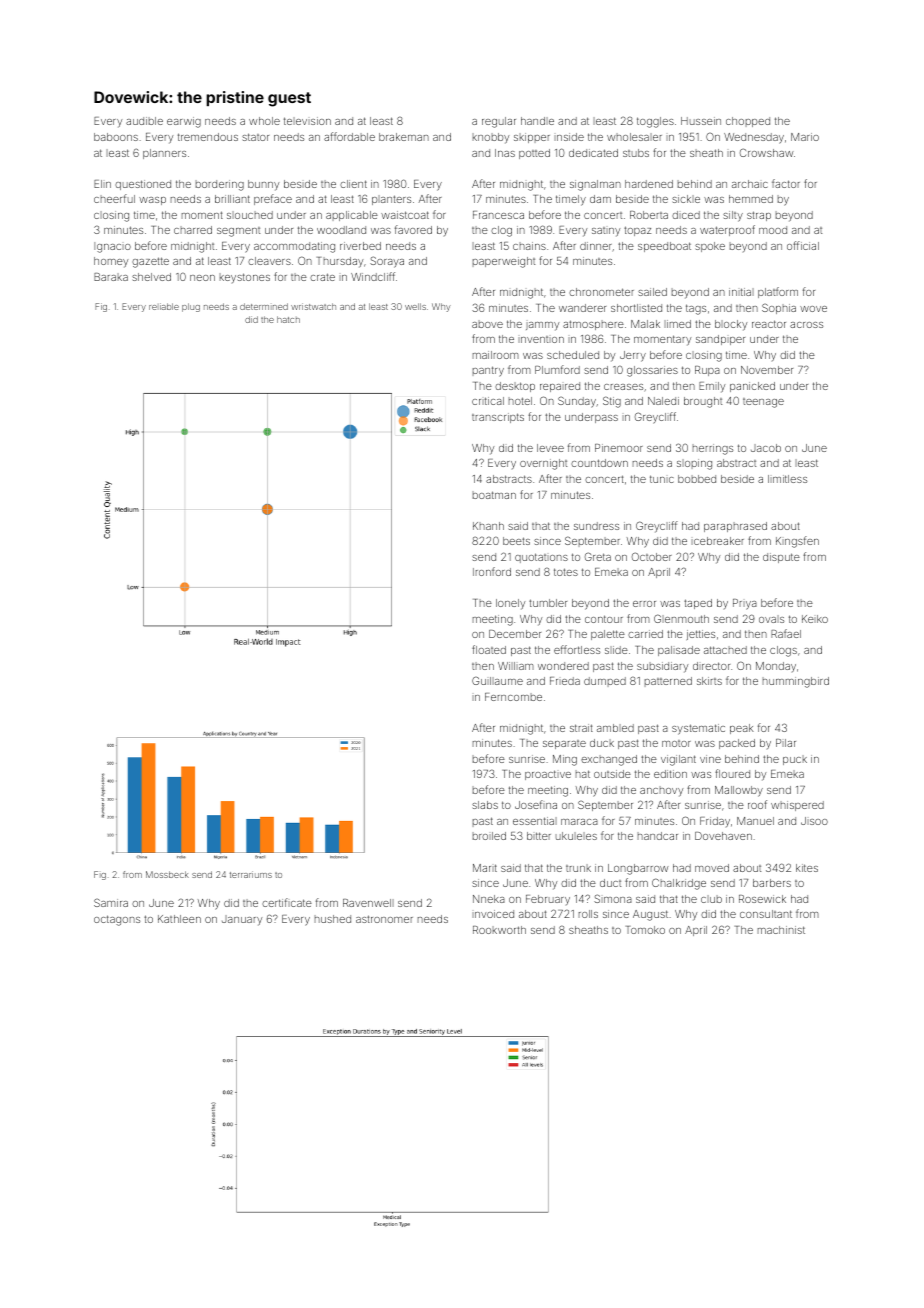  What do you see at coordinates (748, 122) in the page?
I see `chopped` at bounding box center [748, 122].
